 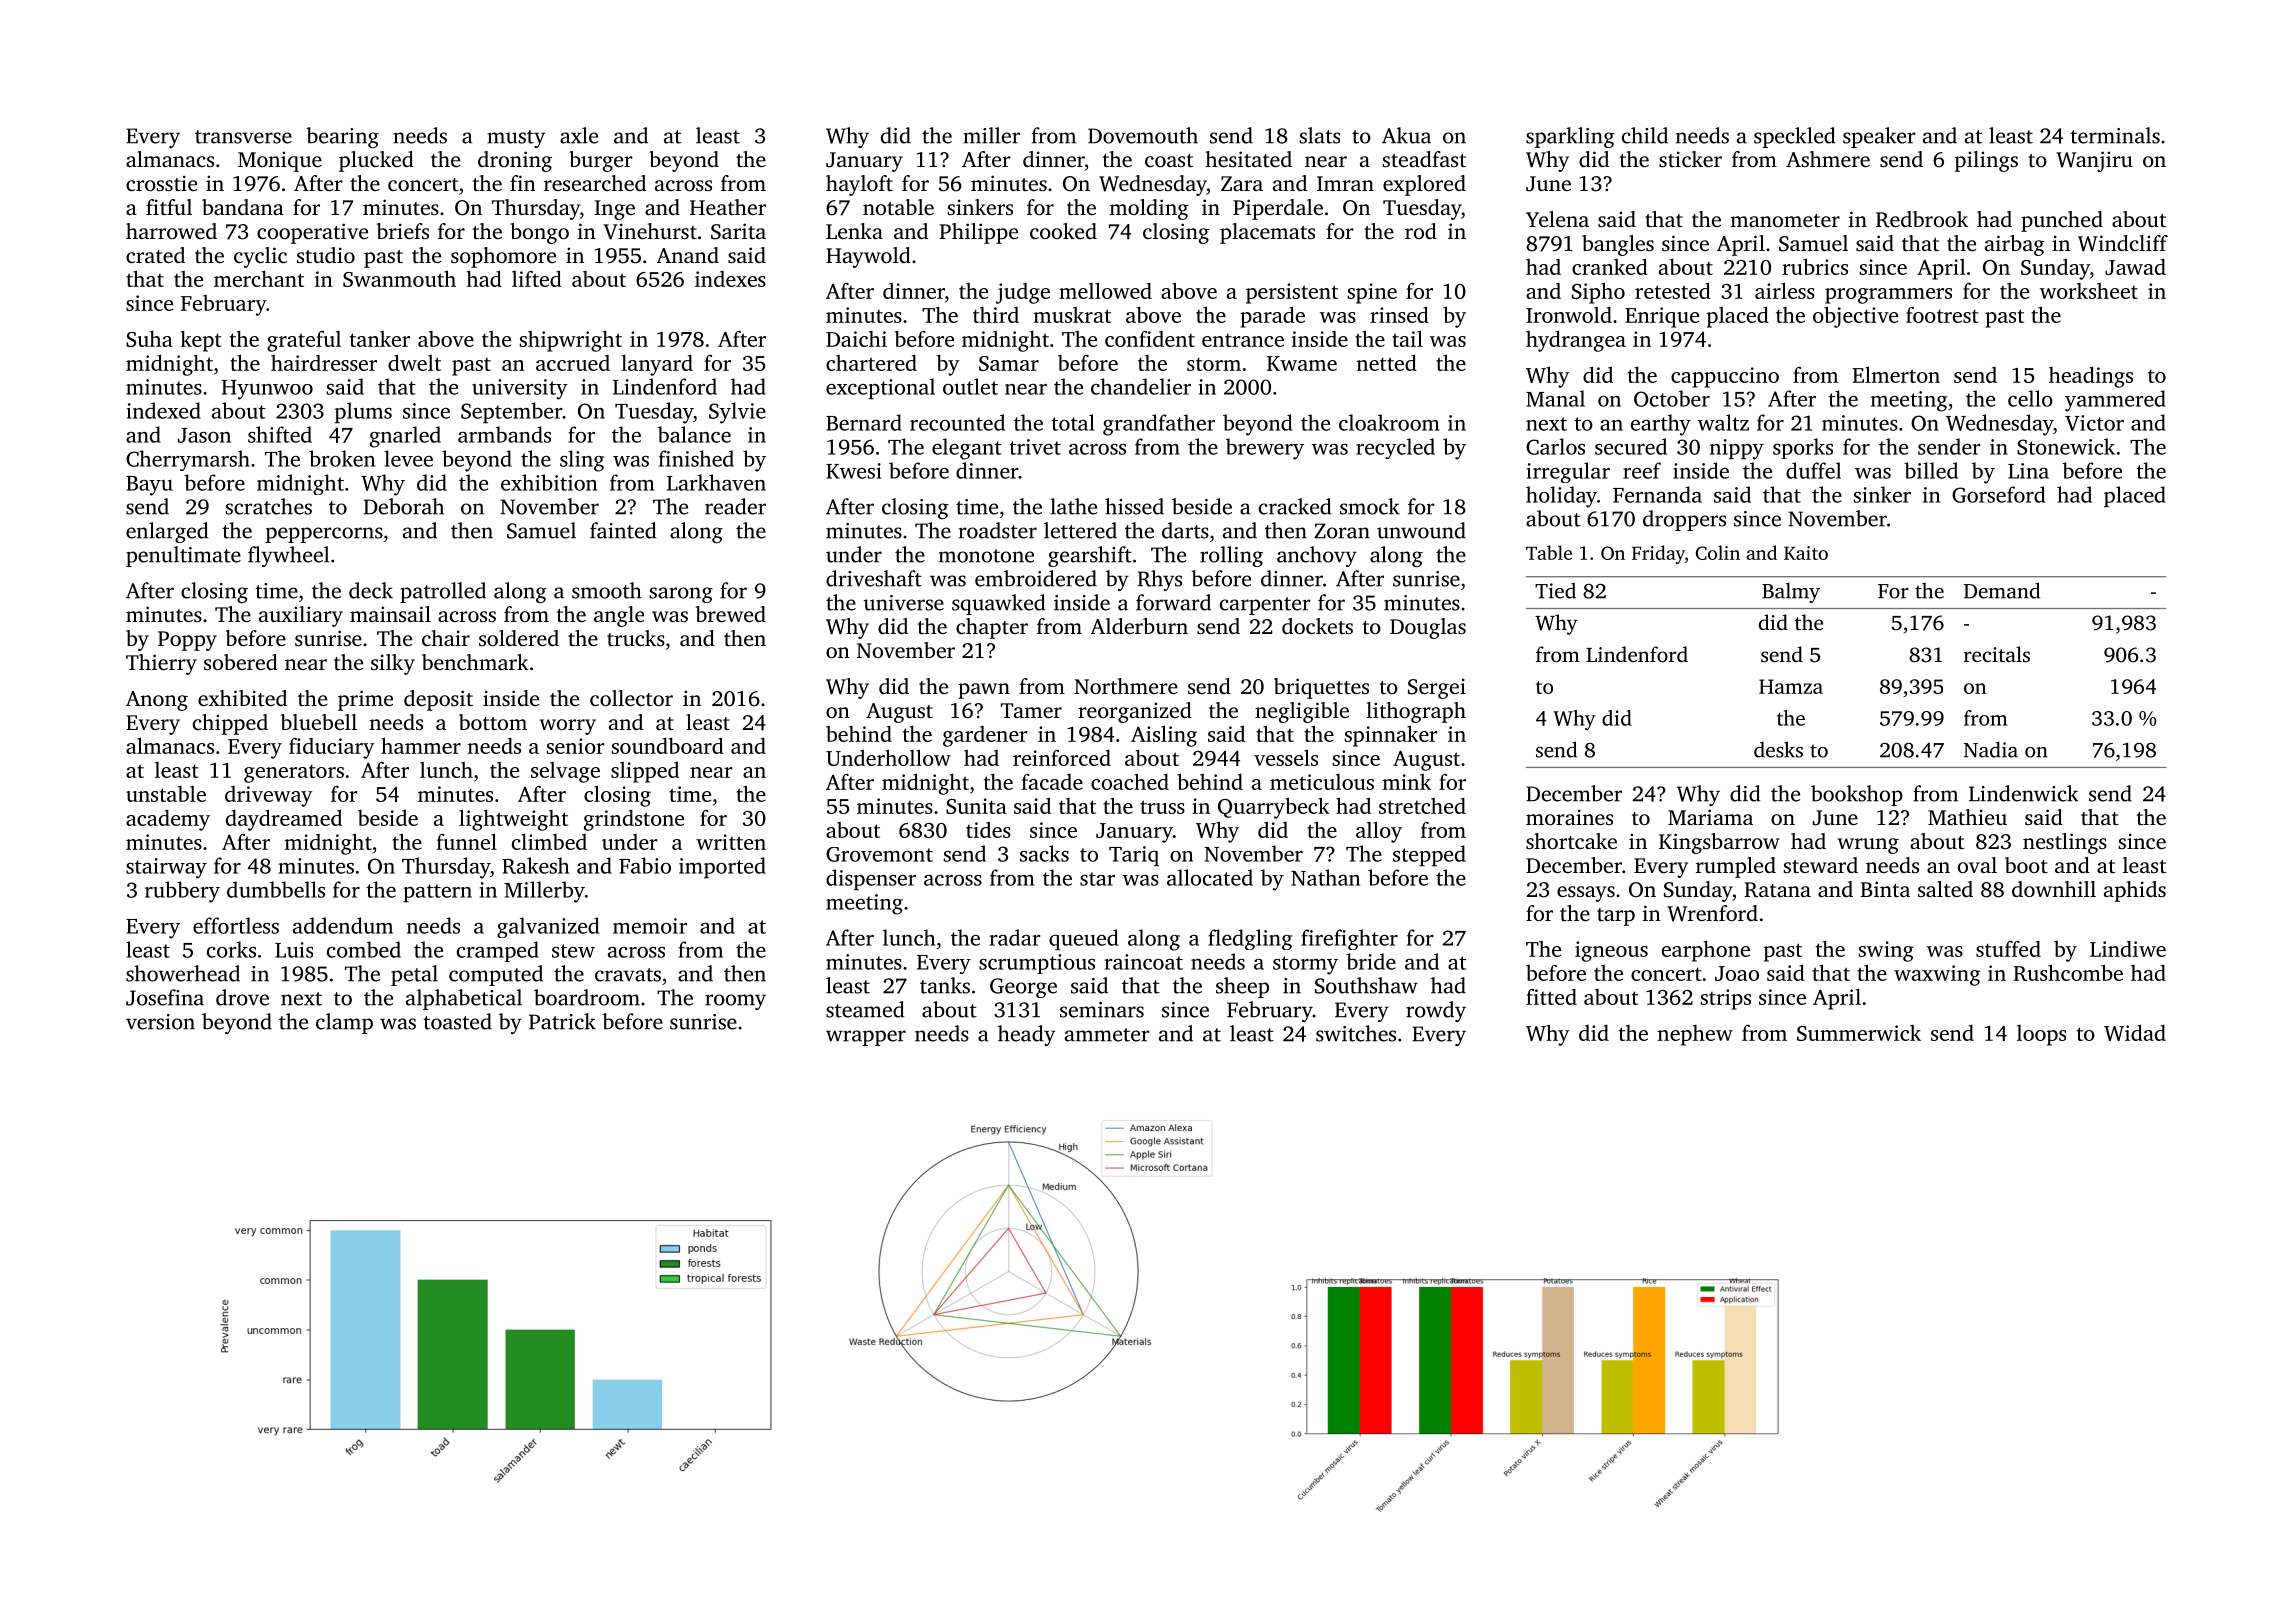 What do you see at coordinates (405, 437) in the screenshot?
I see `gnarled` at bounding box center [405, 437].
